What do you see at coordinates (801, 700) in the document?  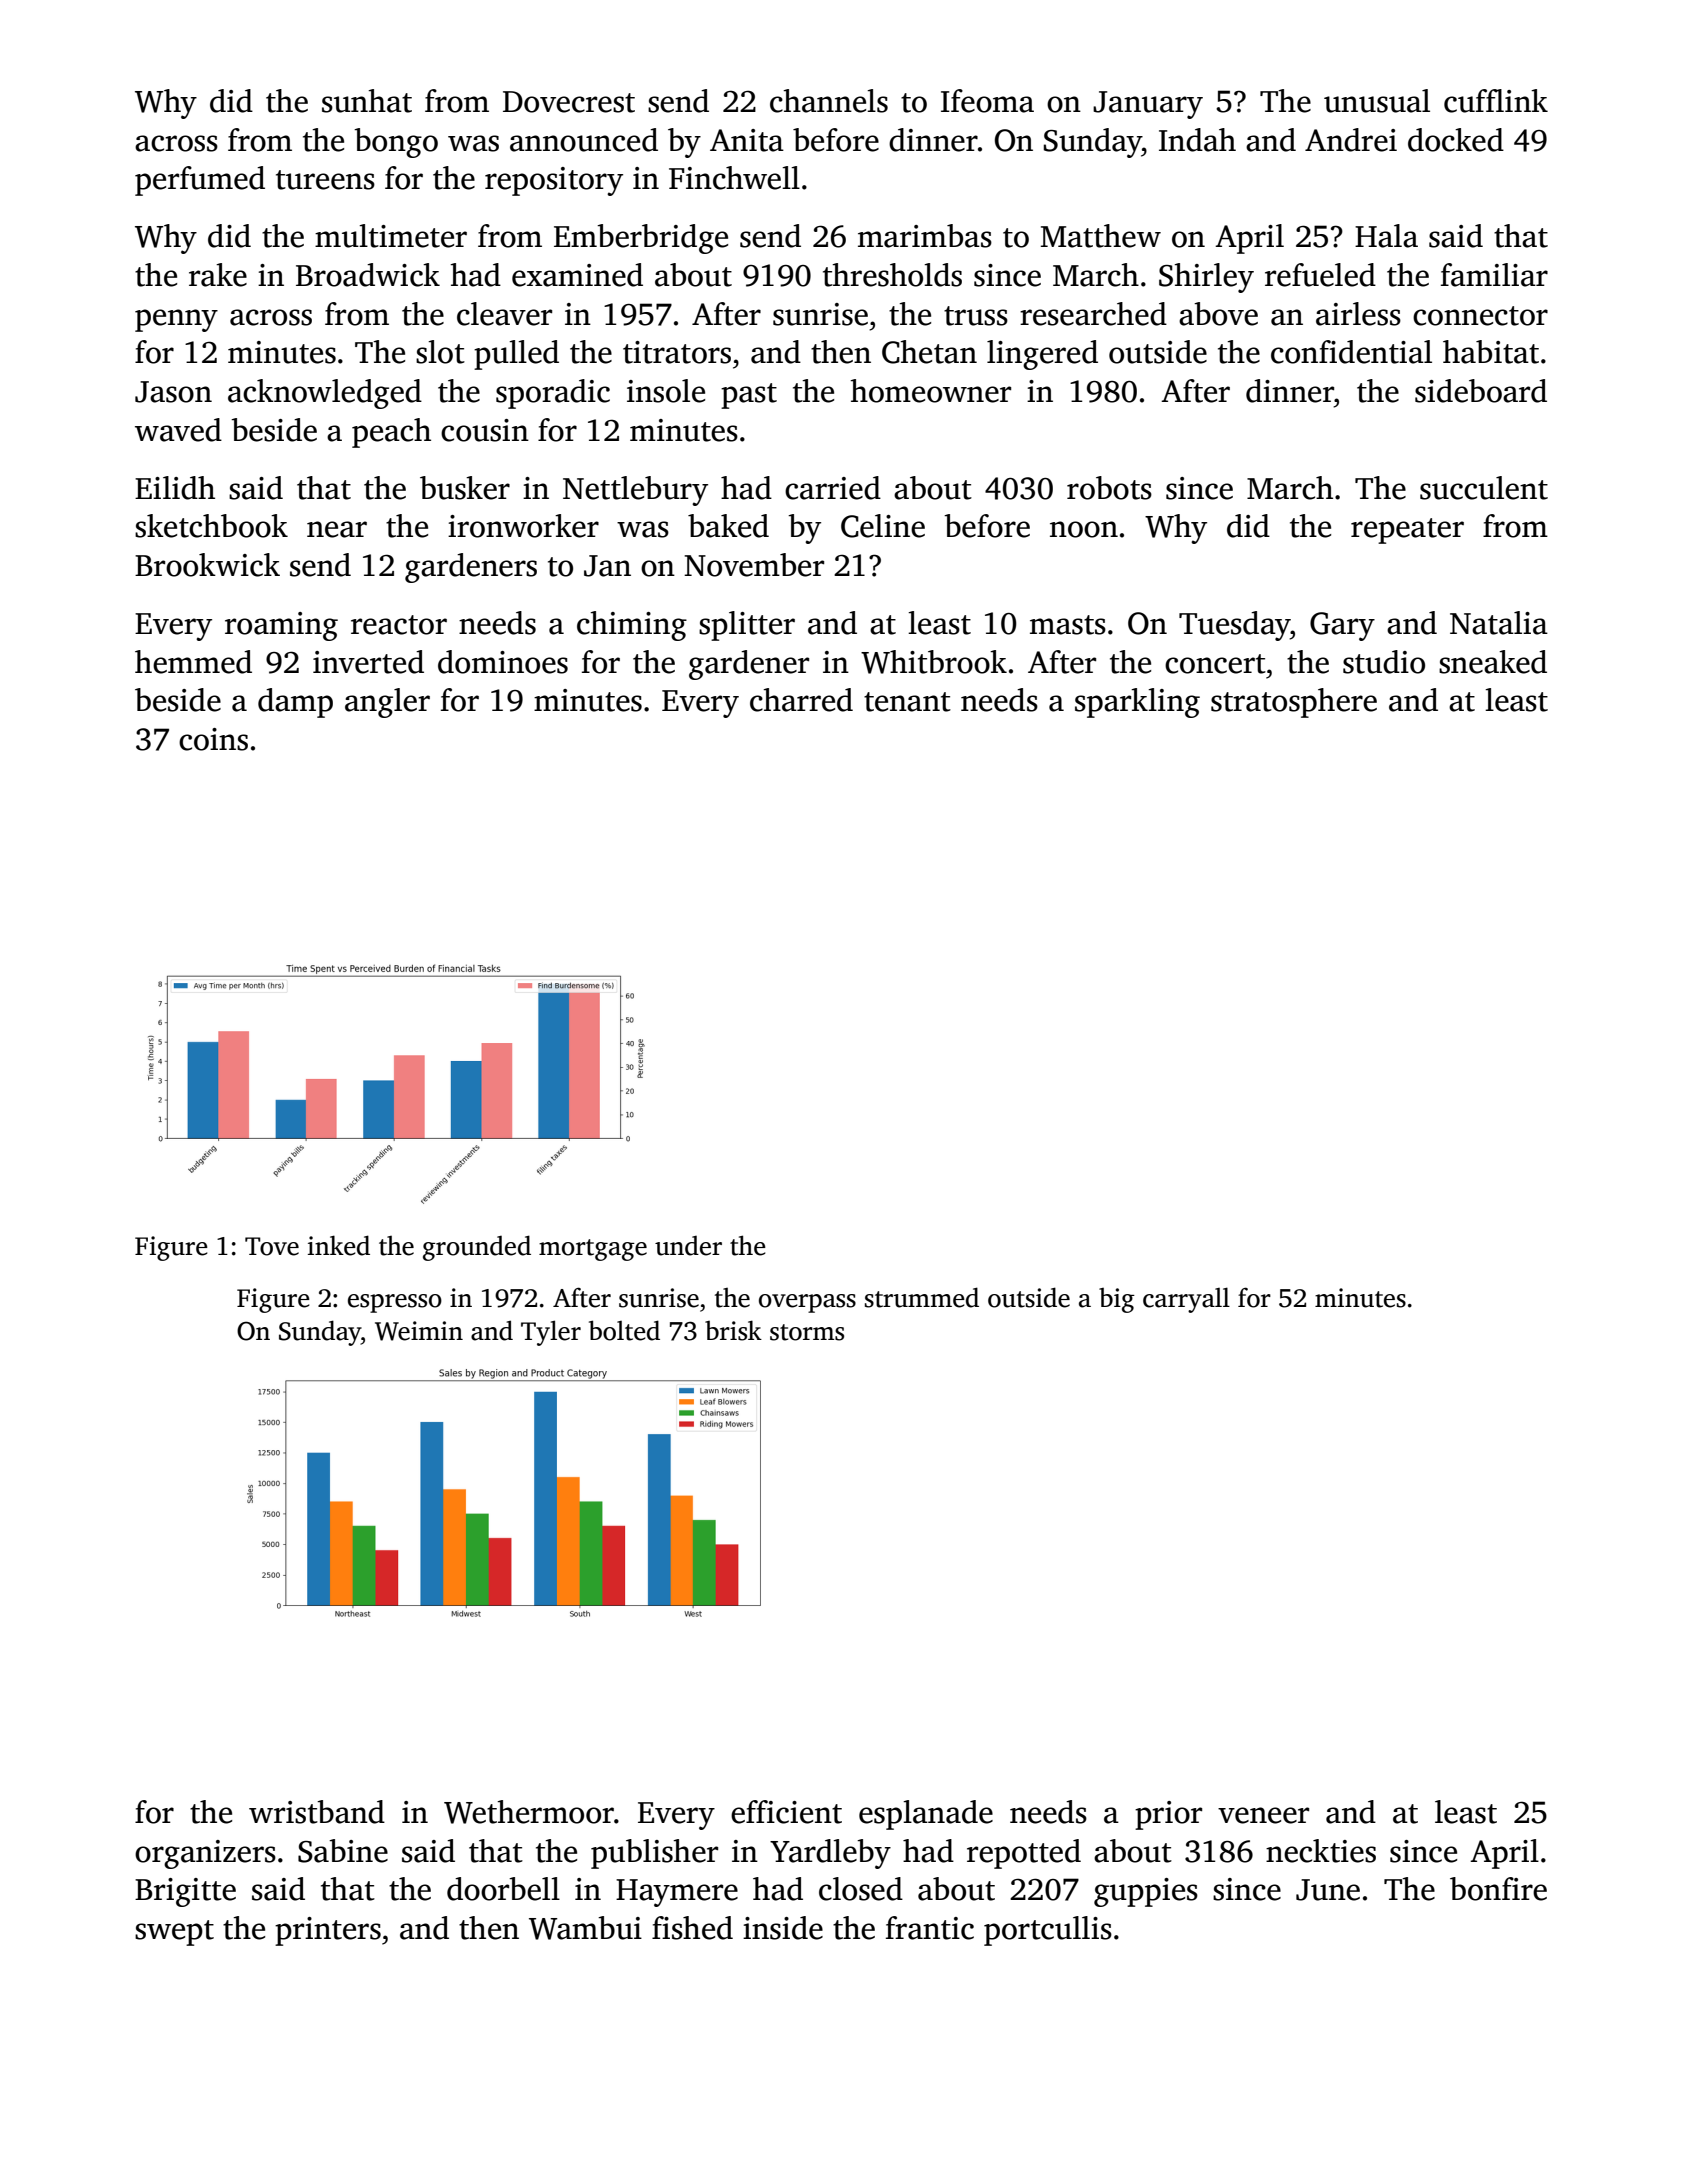 I see `charred` at bounding box center [801, 700].
